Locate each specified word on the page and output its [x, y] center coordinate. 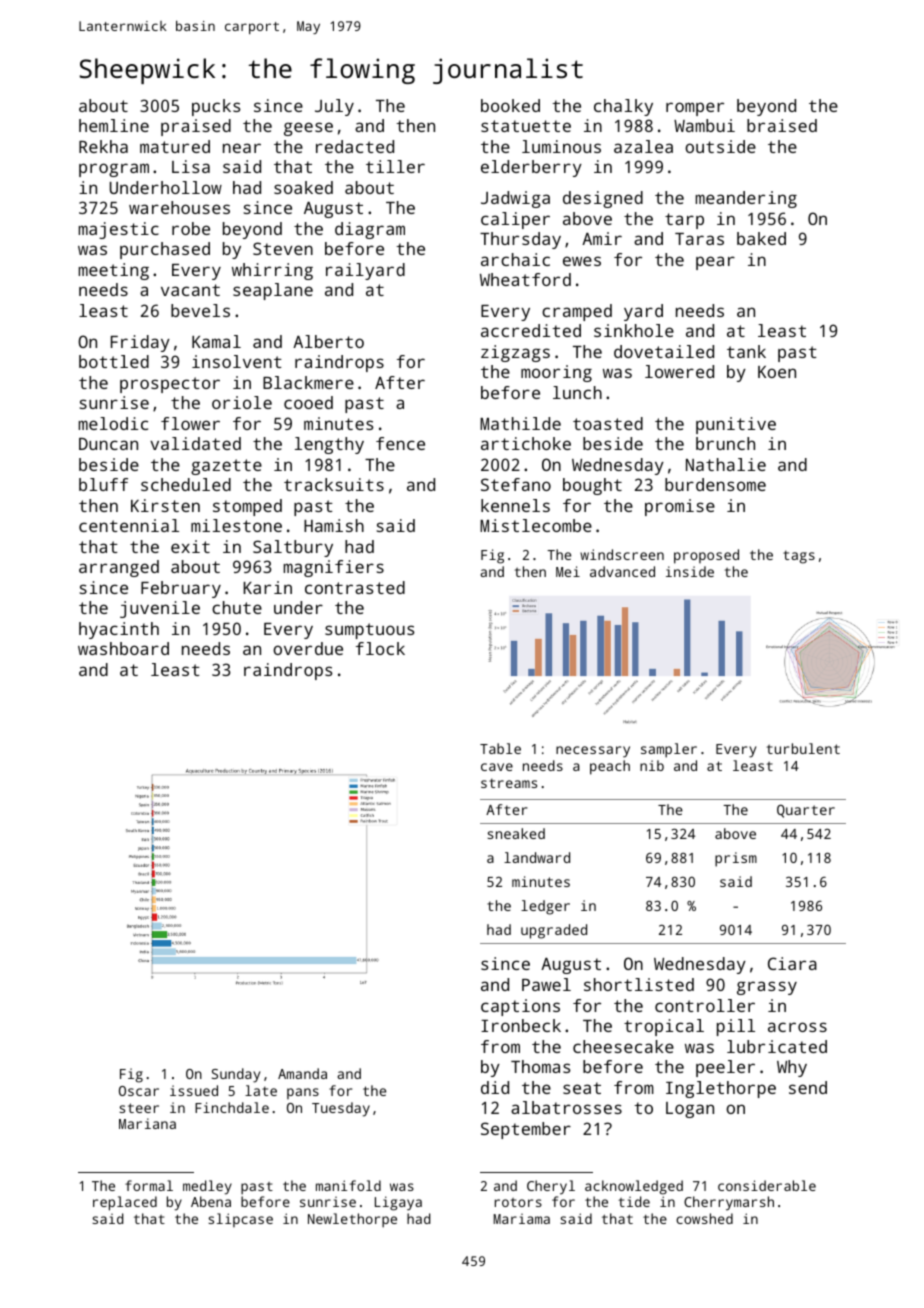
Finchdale [232, 1107]
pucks [216, 107]
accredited [531, 330]
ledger [545, 907]
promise [680, 507]
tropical [664, 1027]
